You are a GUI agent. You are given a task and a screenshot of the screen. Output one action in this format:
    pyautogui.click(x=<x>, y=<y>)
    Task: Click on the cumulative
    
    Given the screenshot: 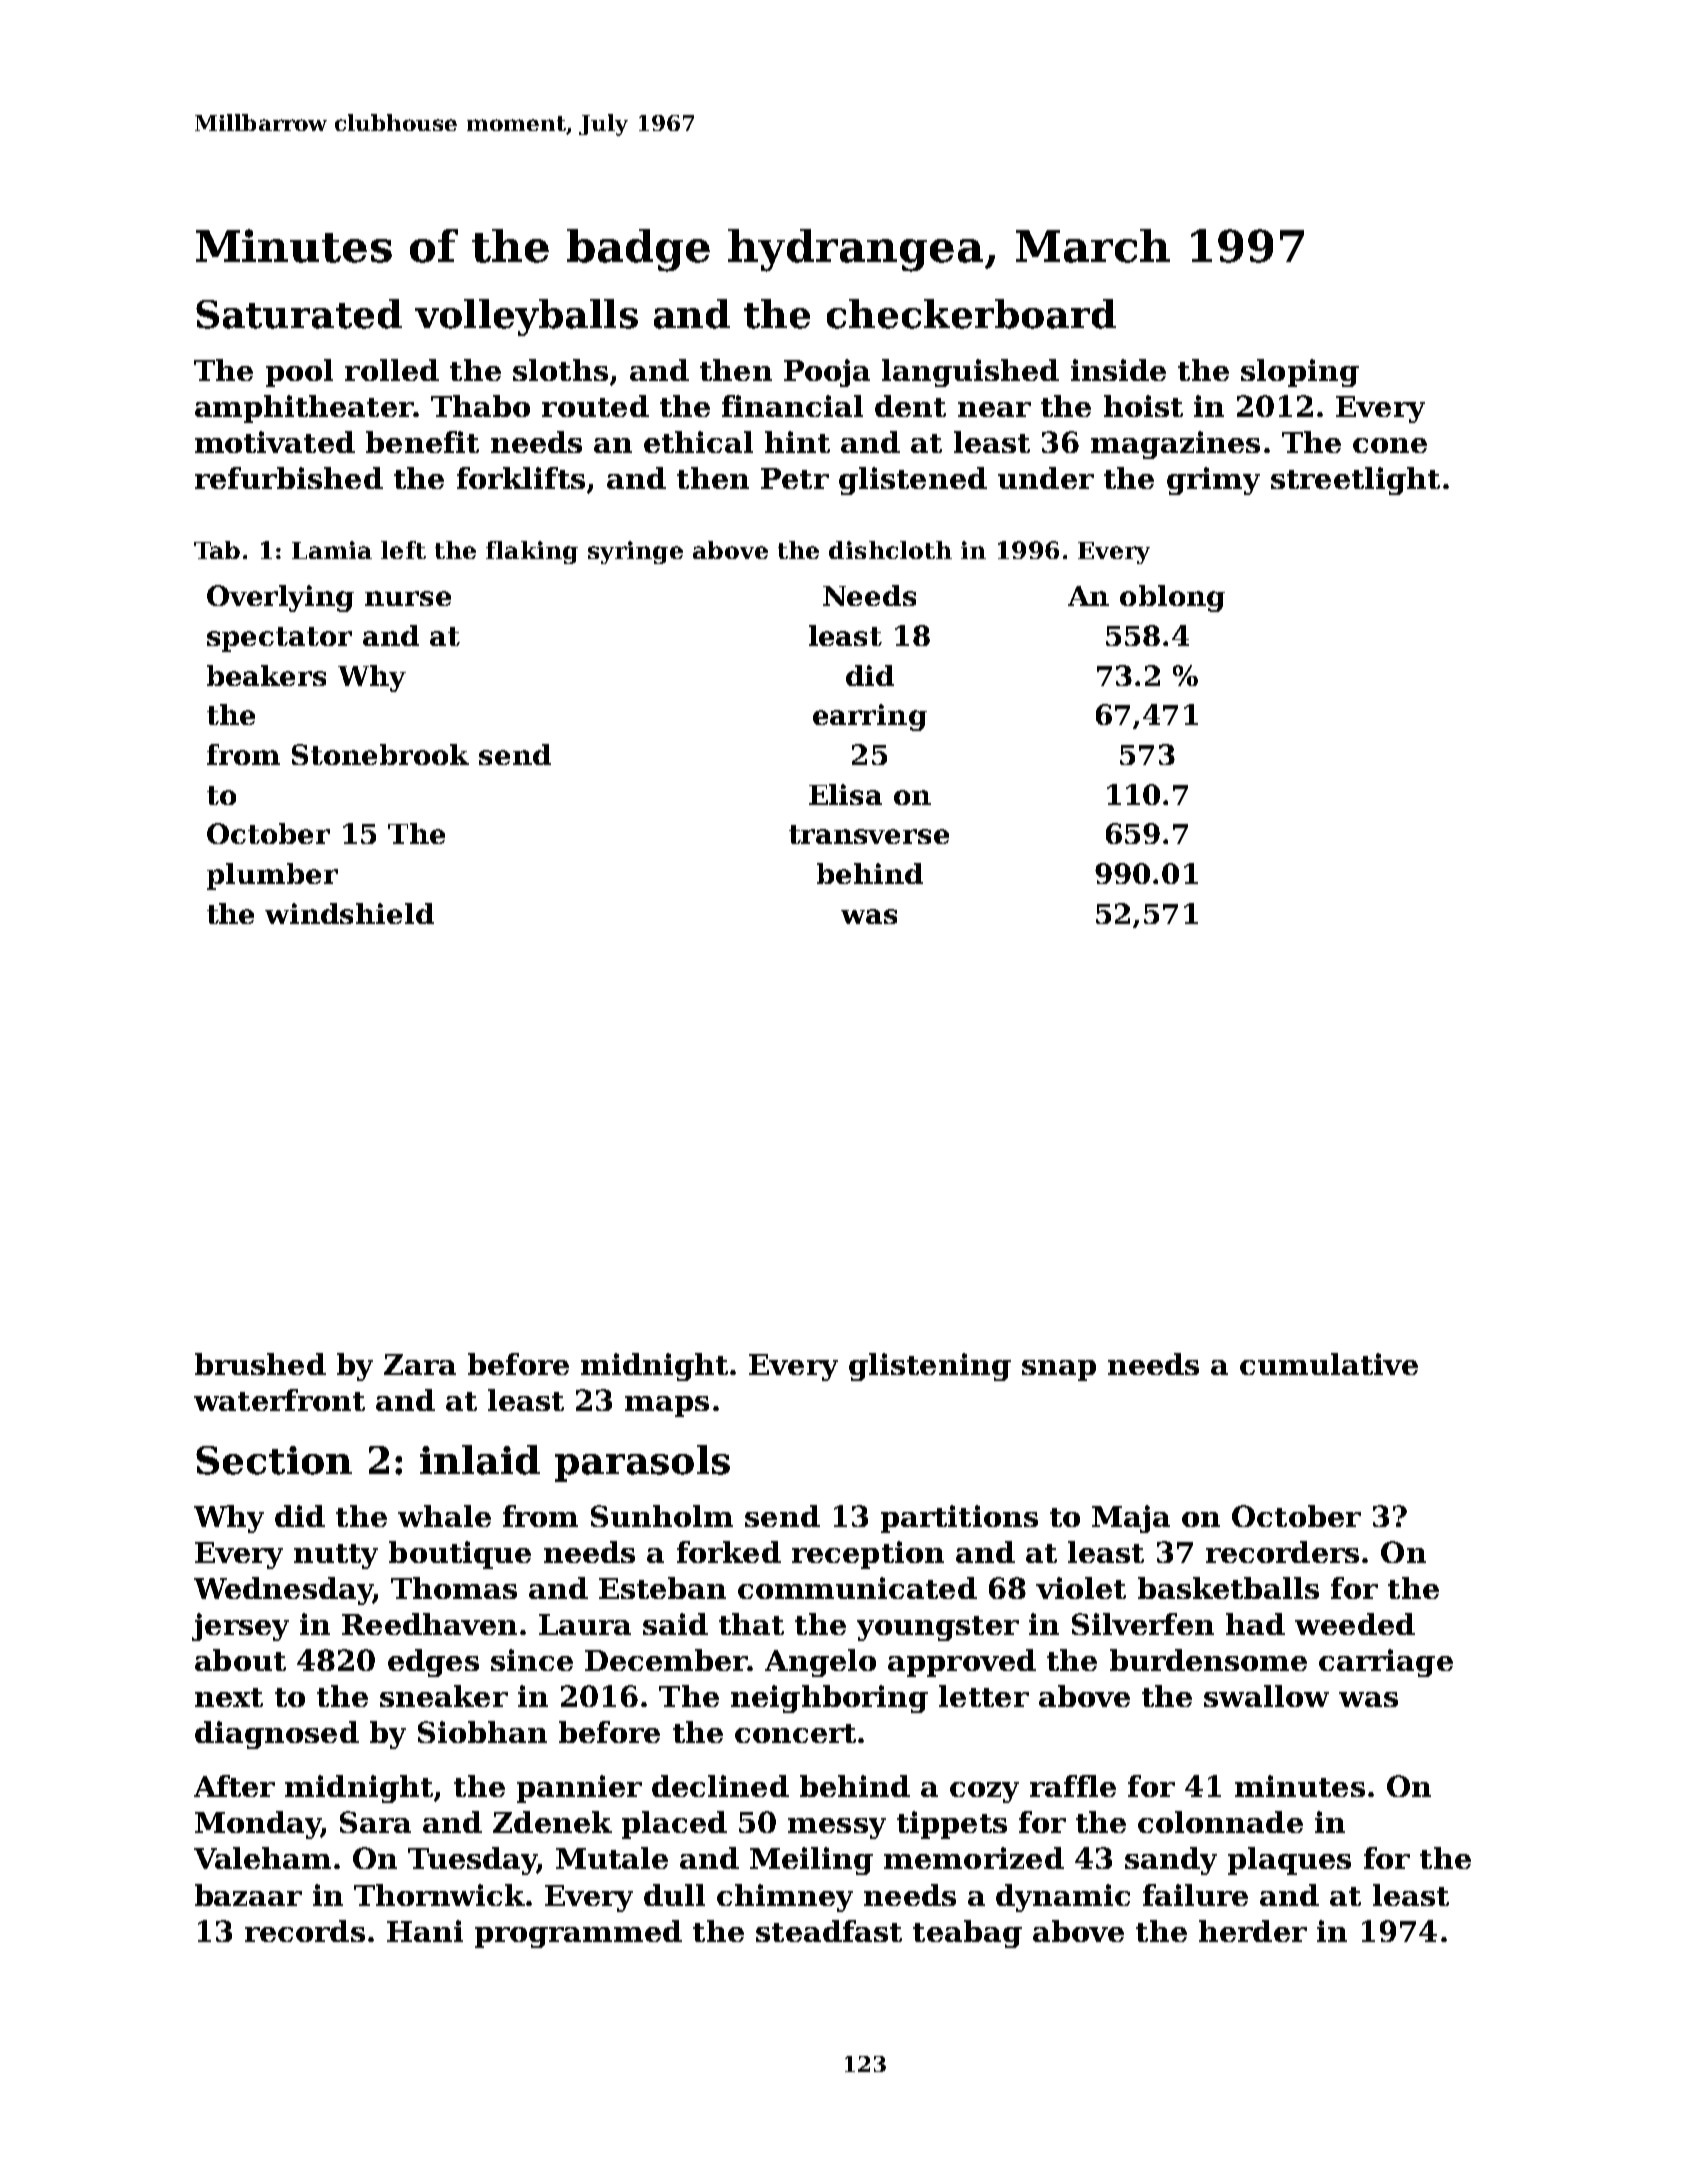 What is the action you would take?
    pyautogui.click(x=1329, y=1364)
